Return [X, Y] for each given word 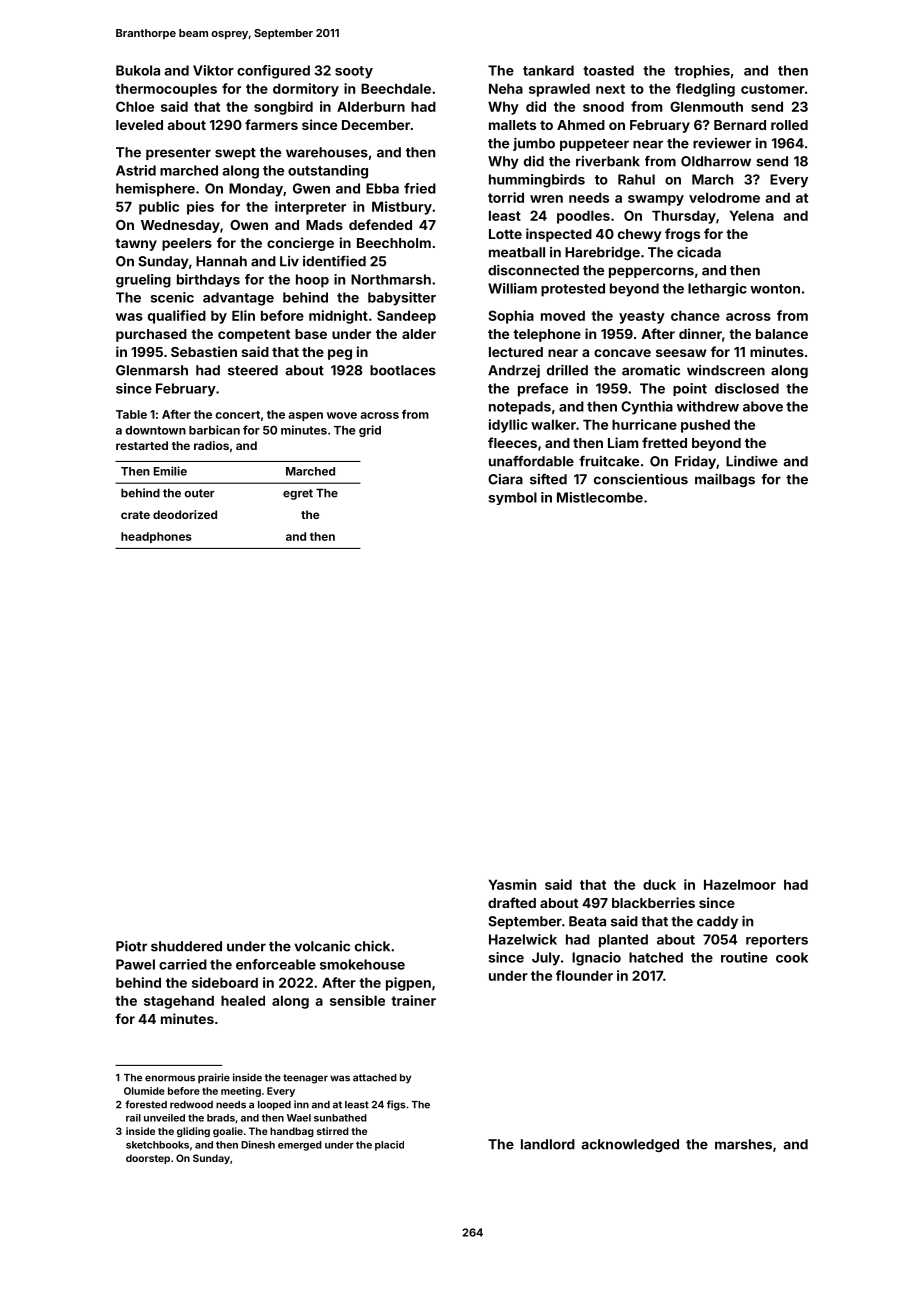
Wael [299, 1118]
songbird [283, 108]
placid [389, 1146]
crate [135, 515]
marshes [743, 1144]
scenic [172, 297]
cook [792, 957]
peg [340, 354]
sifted [548, 479]
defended [380, 224]
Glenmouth [706, 106]
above [763, 406]
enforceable [276, 964]
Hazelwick [523, 939]
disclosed [747, 388]
